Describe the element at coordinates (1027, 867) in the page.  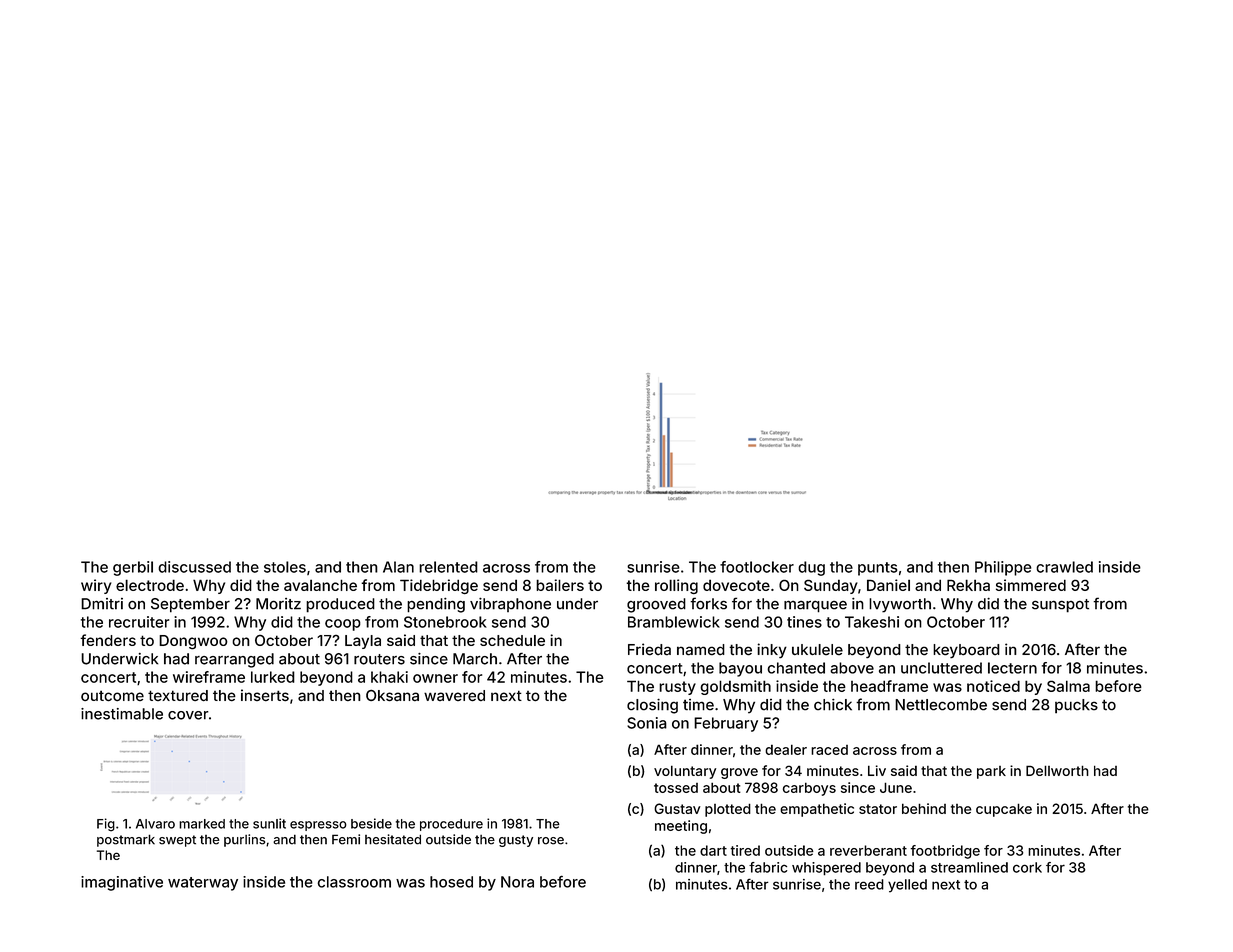
I see `cork` at that location.
